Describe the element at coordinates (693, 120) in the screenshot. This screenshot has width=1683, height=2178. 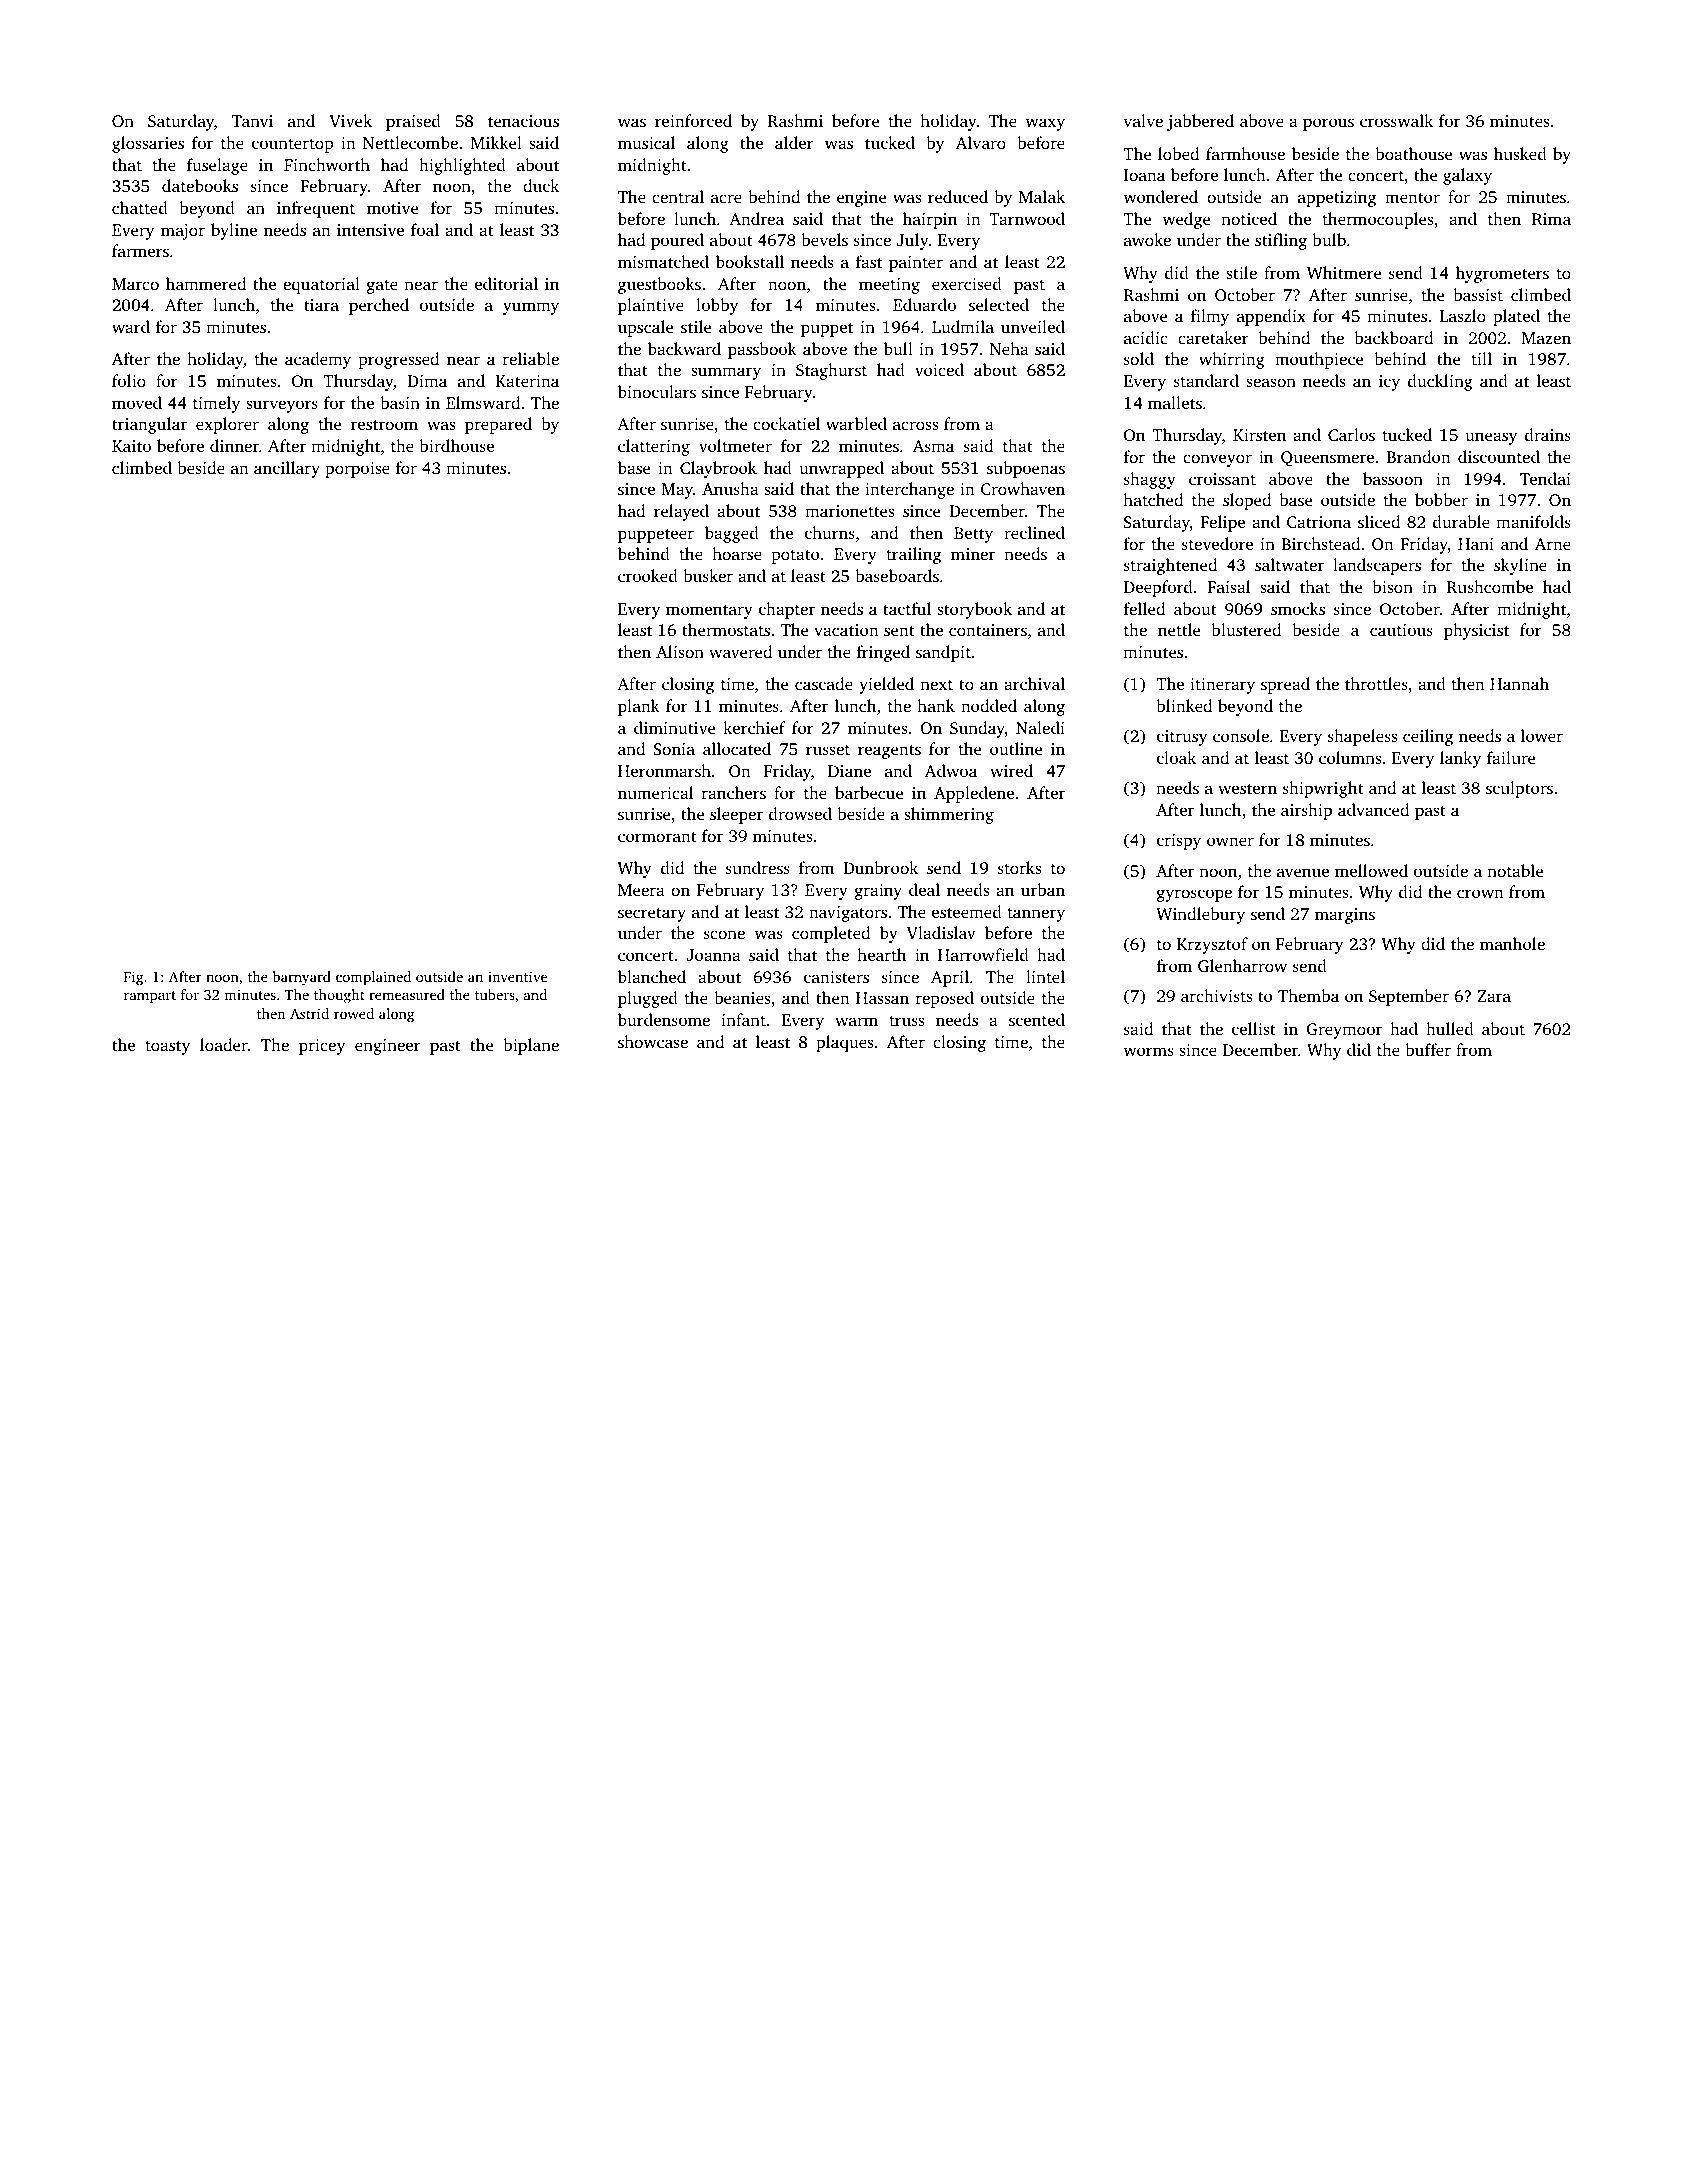
I see `reinforced` at that location.
